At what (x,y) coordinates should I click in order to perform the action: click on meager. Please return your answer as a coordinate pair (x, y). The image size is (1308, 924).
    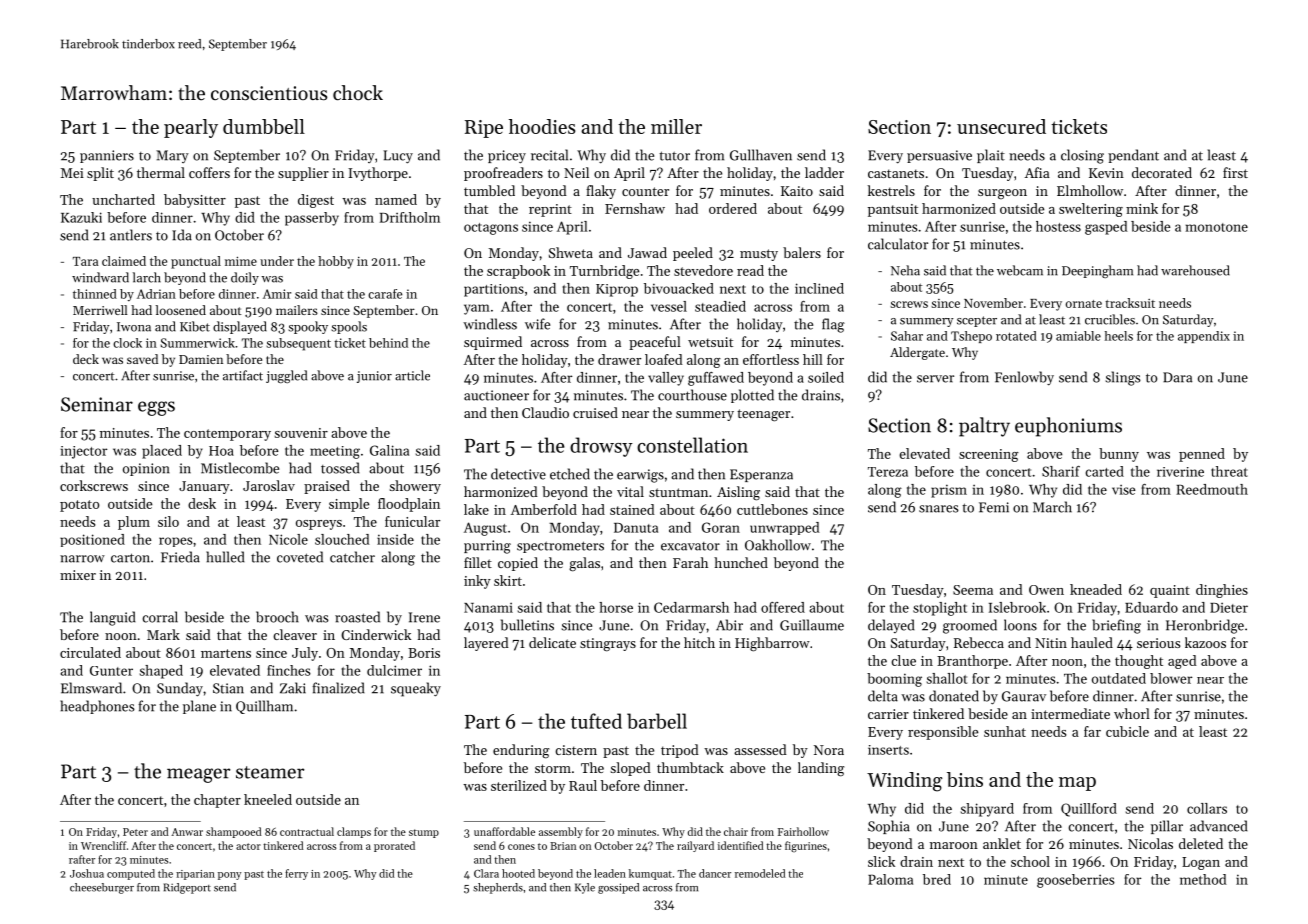
    Looking at the image, I should click on (198, 775).
